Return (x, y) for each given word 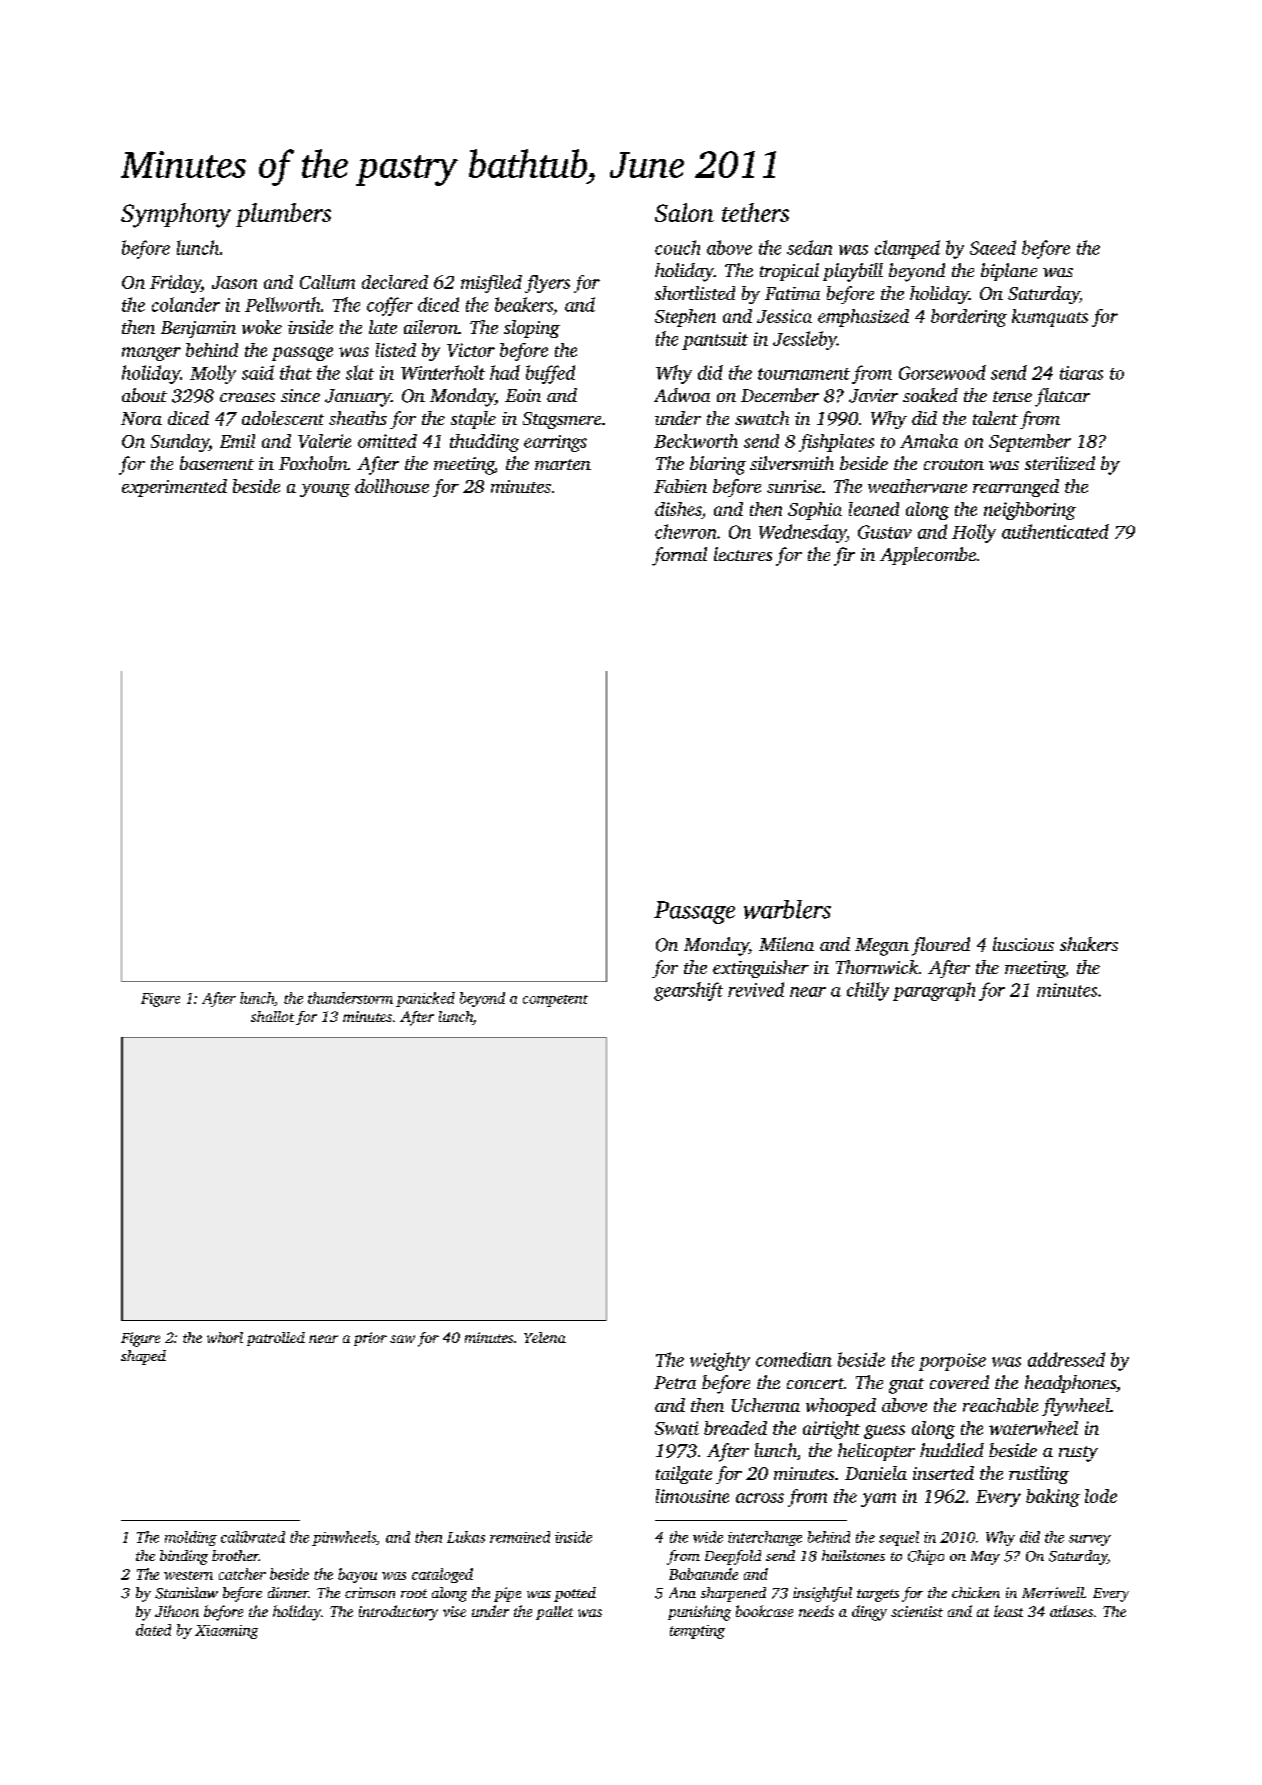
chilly (868, 991)
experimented (174, 488)
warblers (787, 909)
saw (402, 1339)
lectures (743, 554)
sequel (899, 1538)
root (414, 1593)
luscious (1023, 944)
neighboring (1030, 511)
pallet (554, 1613)
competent (555, 1001)
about (144, 395)
